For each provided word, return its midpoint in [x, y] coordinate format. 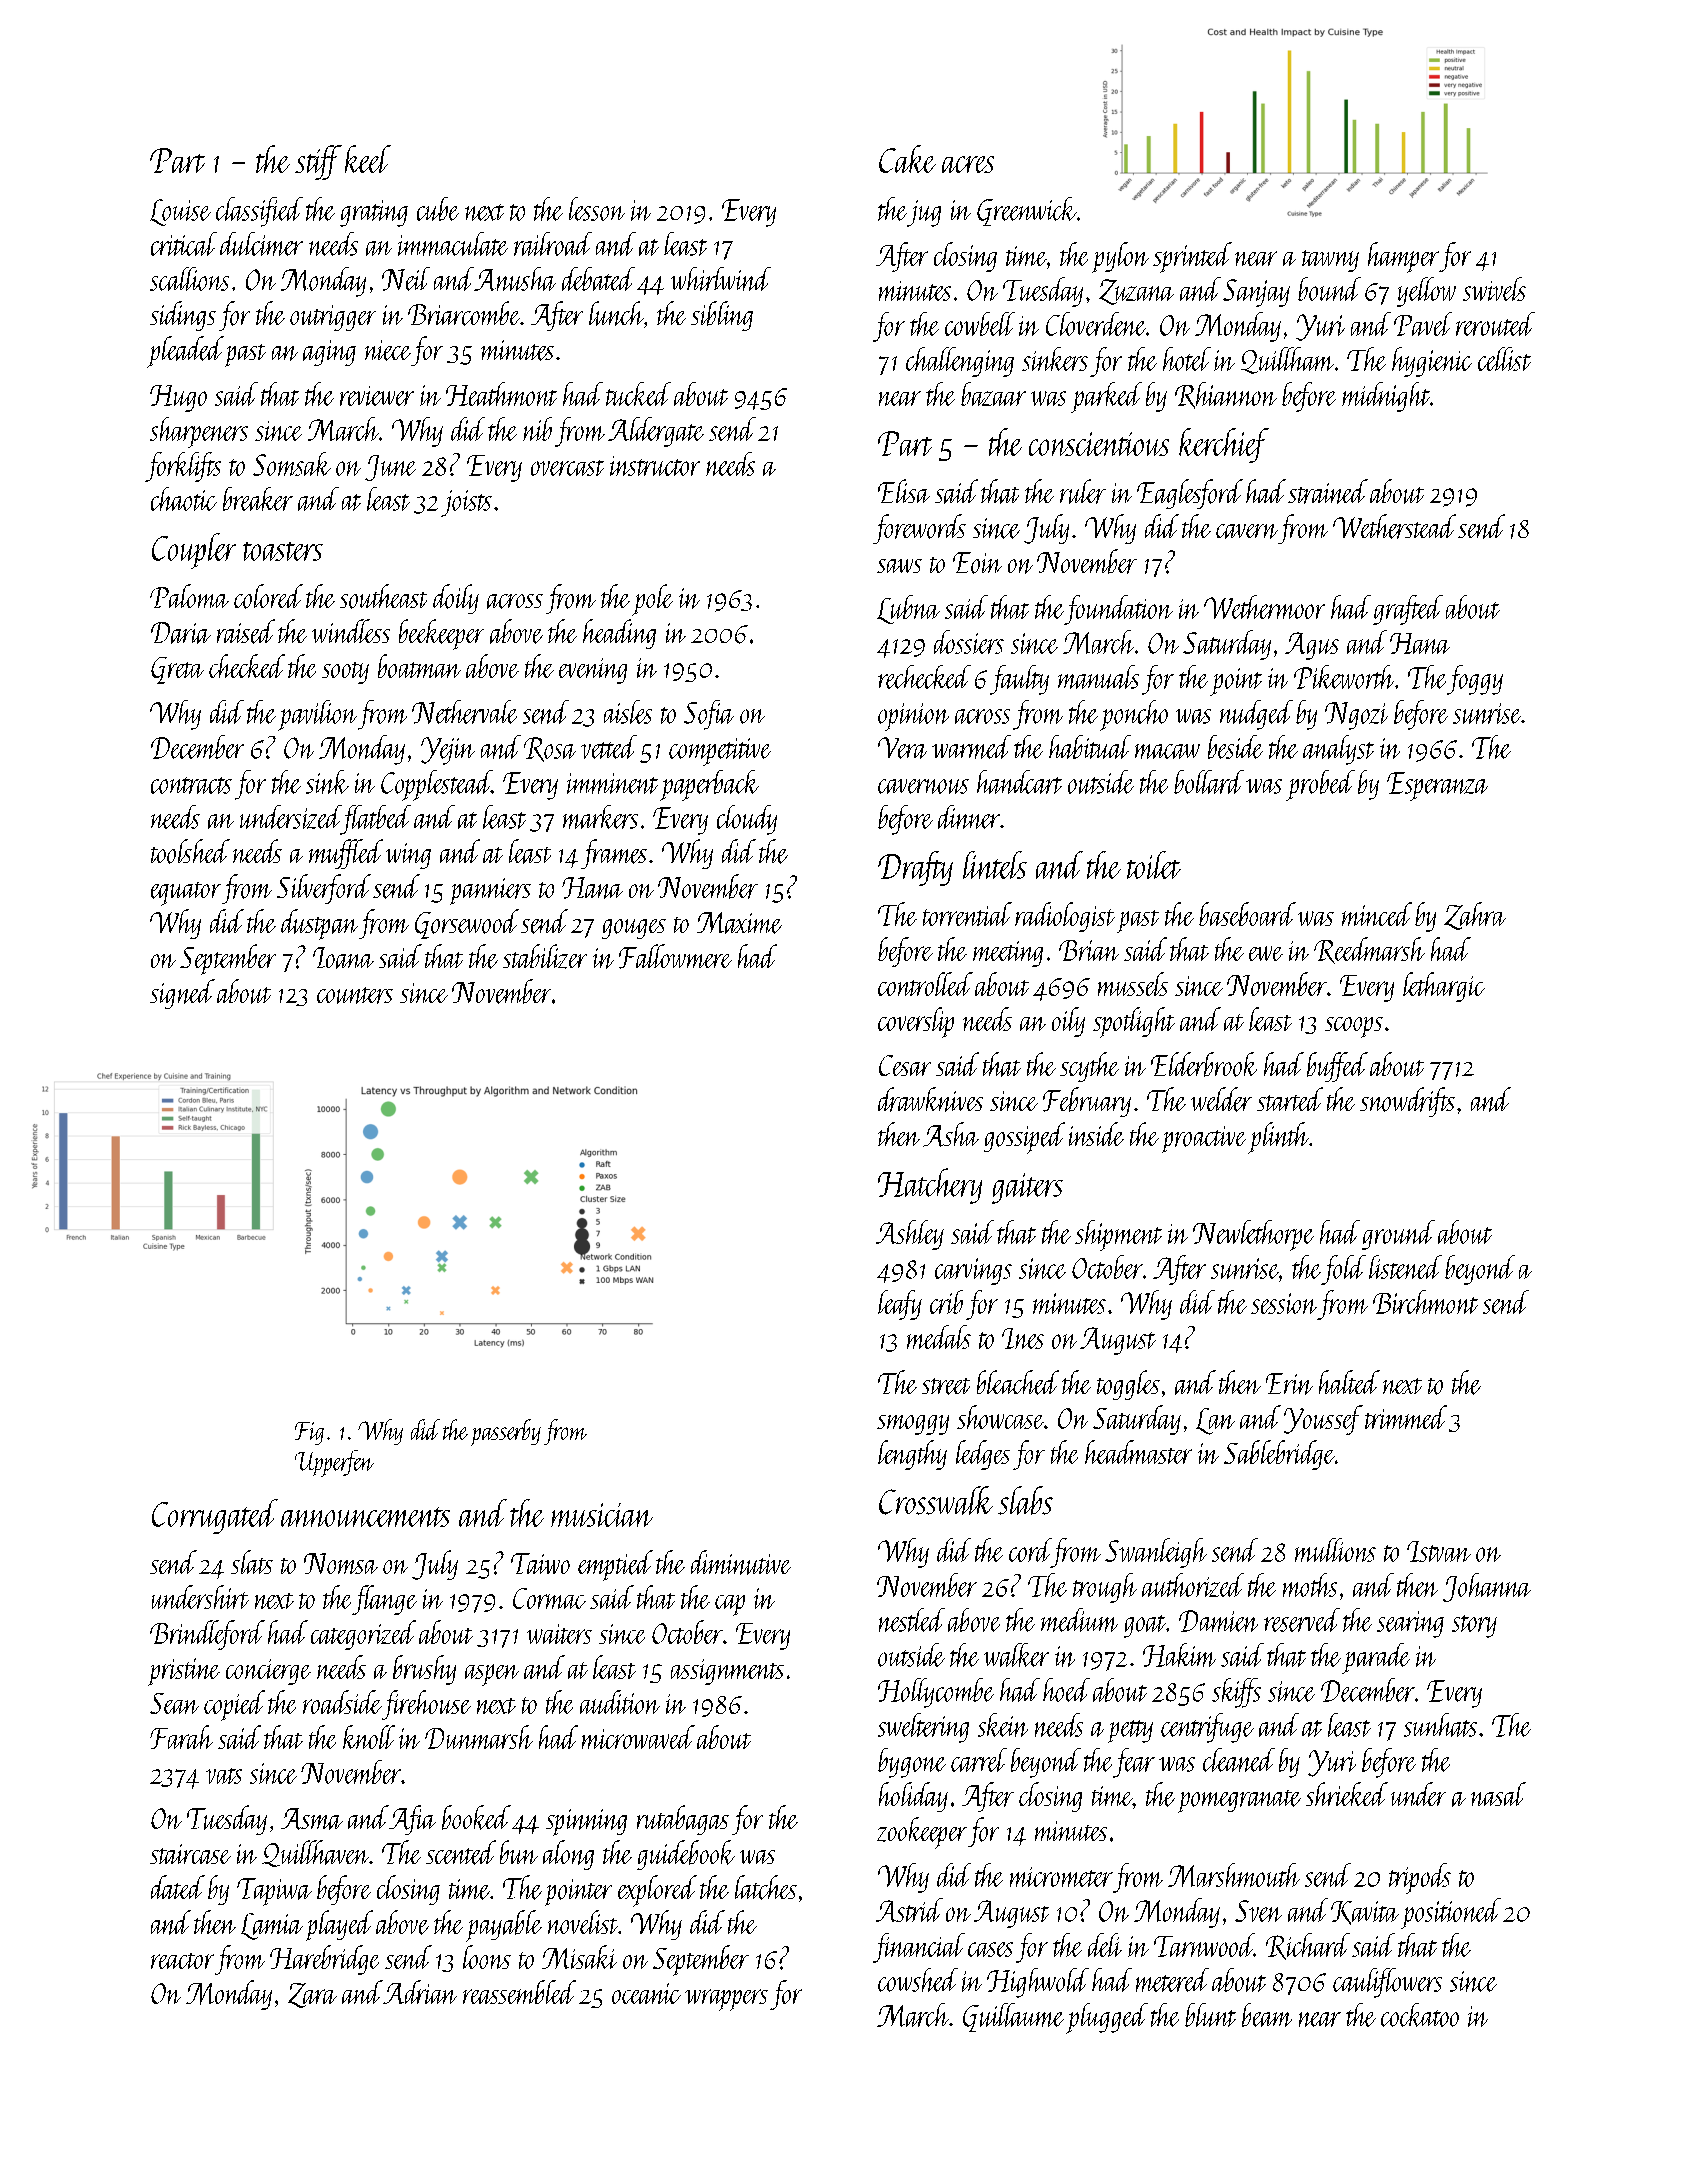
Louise [180, 212]
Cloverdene [1096, 324]
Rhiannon [1226, 395]
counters [355, 995]
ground [1398, 1235]
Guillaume [1013, 2017]
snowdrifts [1407, 1102]
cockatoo [1420, 2015]
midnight [1386, 397]
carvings [973, 1271]
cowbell [980, 324]
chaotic [184, 499]
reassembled [519, 1992]
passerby [506, 1432]
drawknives [930, 1099]
